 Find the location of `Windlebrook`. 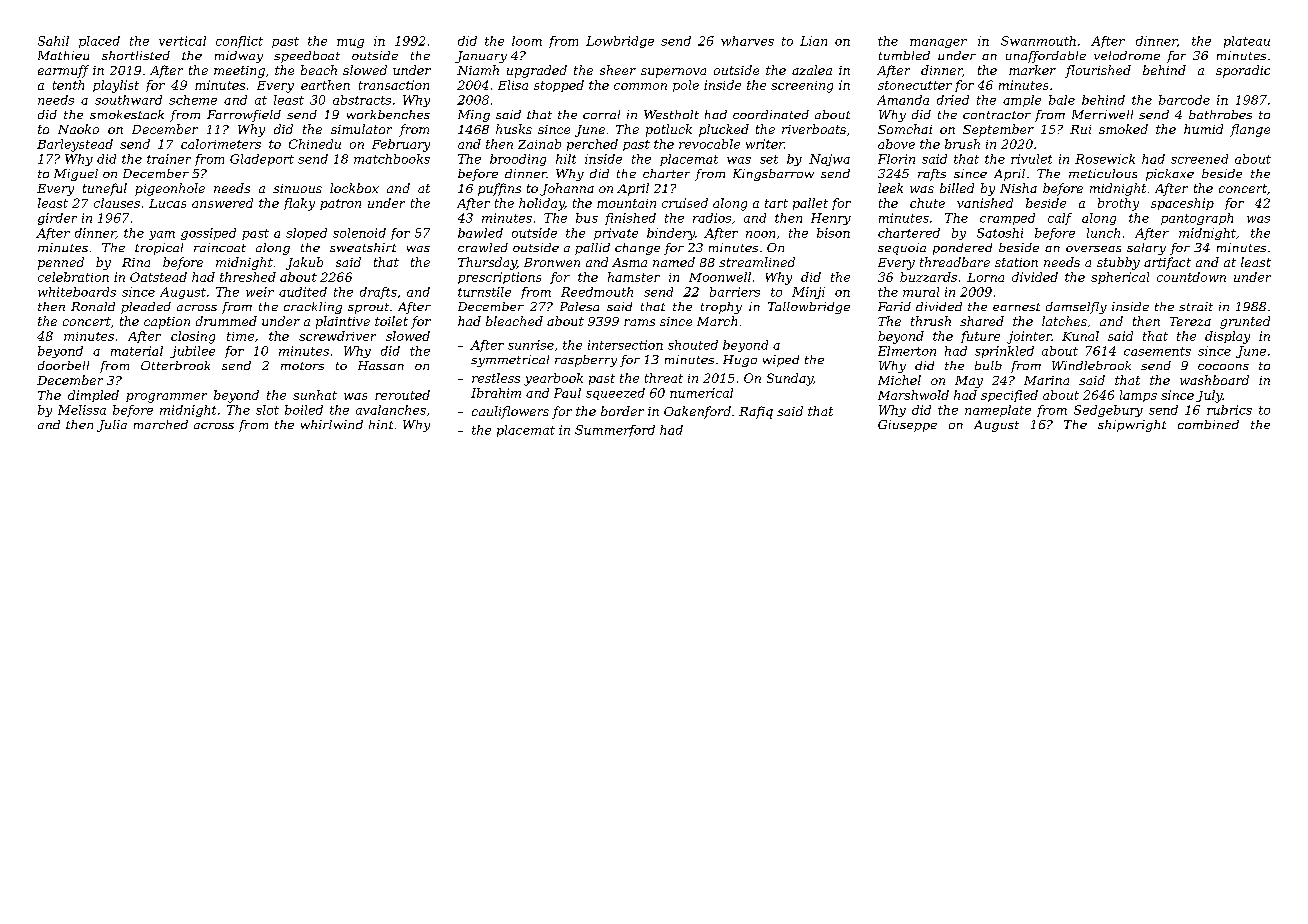

Windlebrook is located at coordinates (1091, 365).
